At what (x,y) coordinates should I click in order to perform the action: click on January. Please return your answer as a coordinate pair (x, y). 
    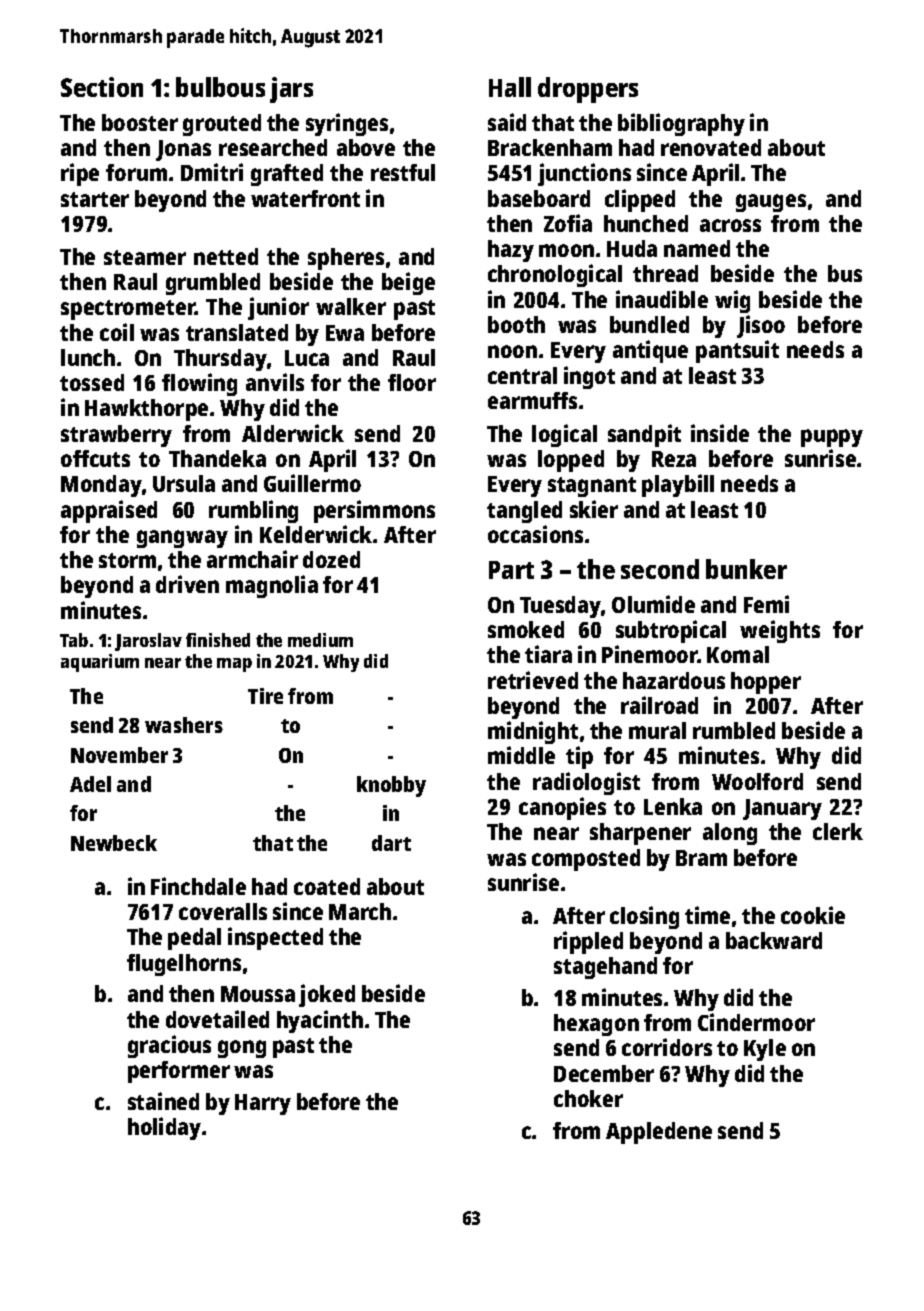
    Looking at the image, I should click on (782, 809).
